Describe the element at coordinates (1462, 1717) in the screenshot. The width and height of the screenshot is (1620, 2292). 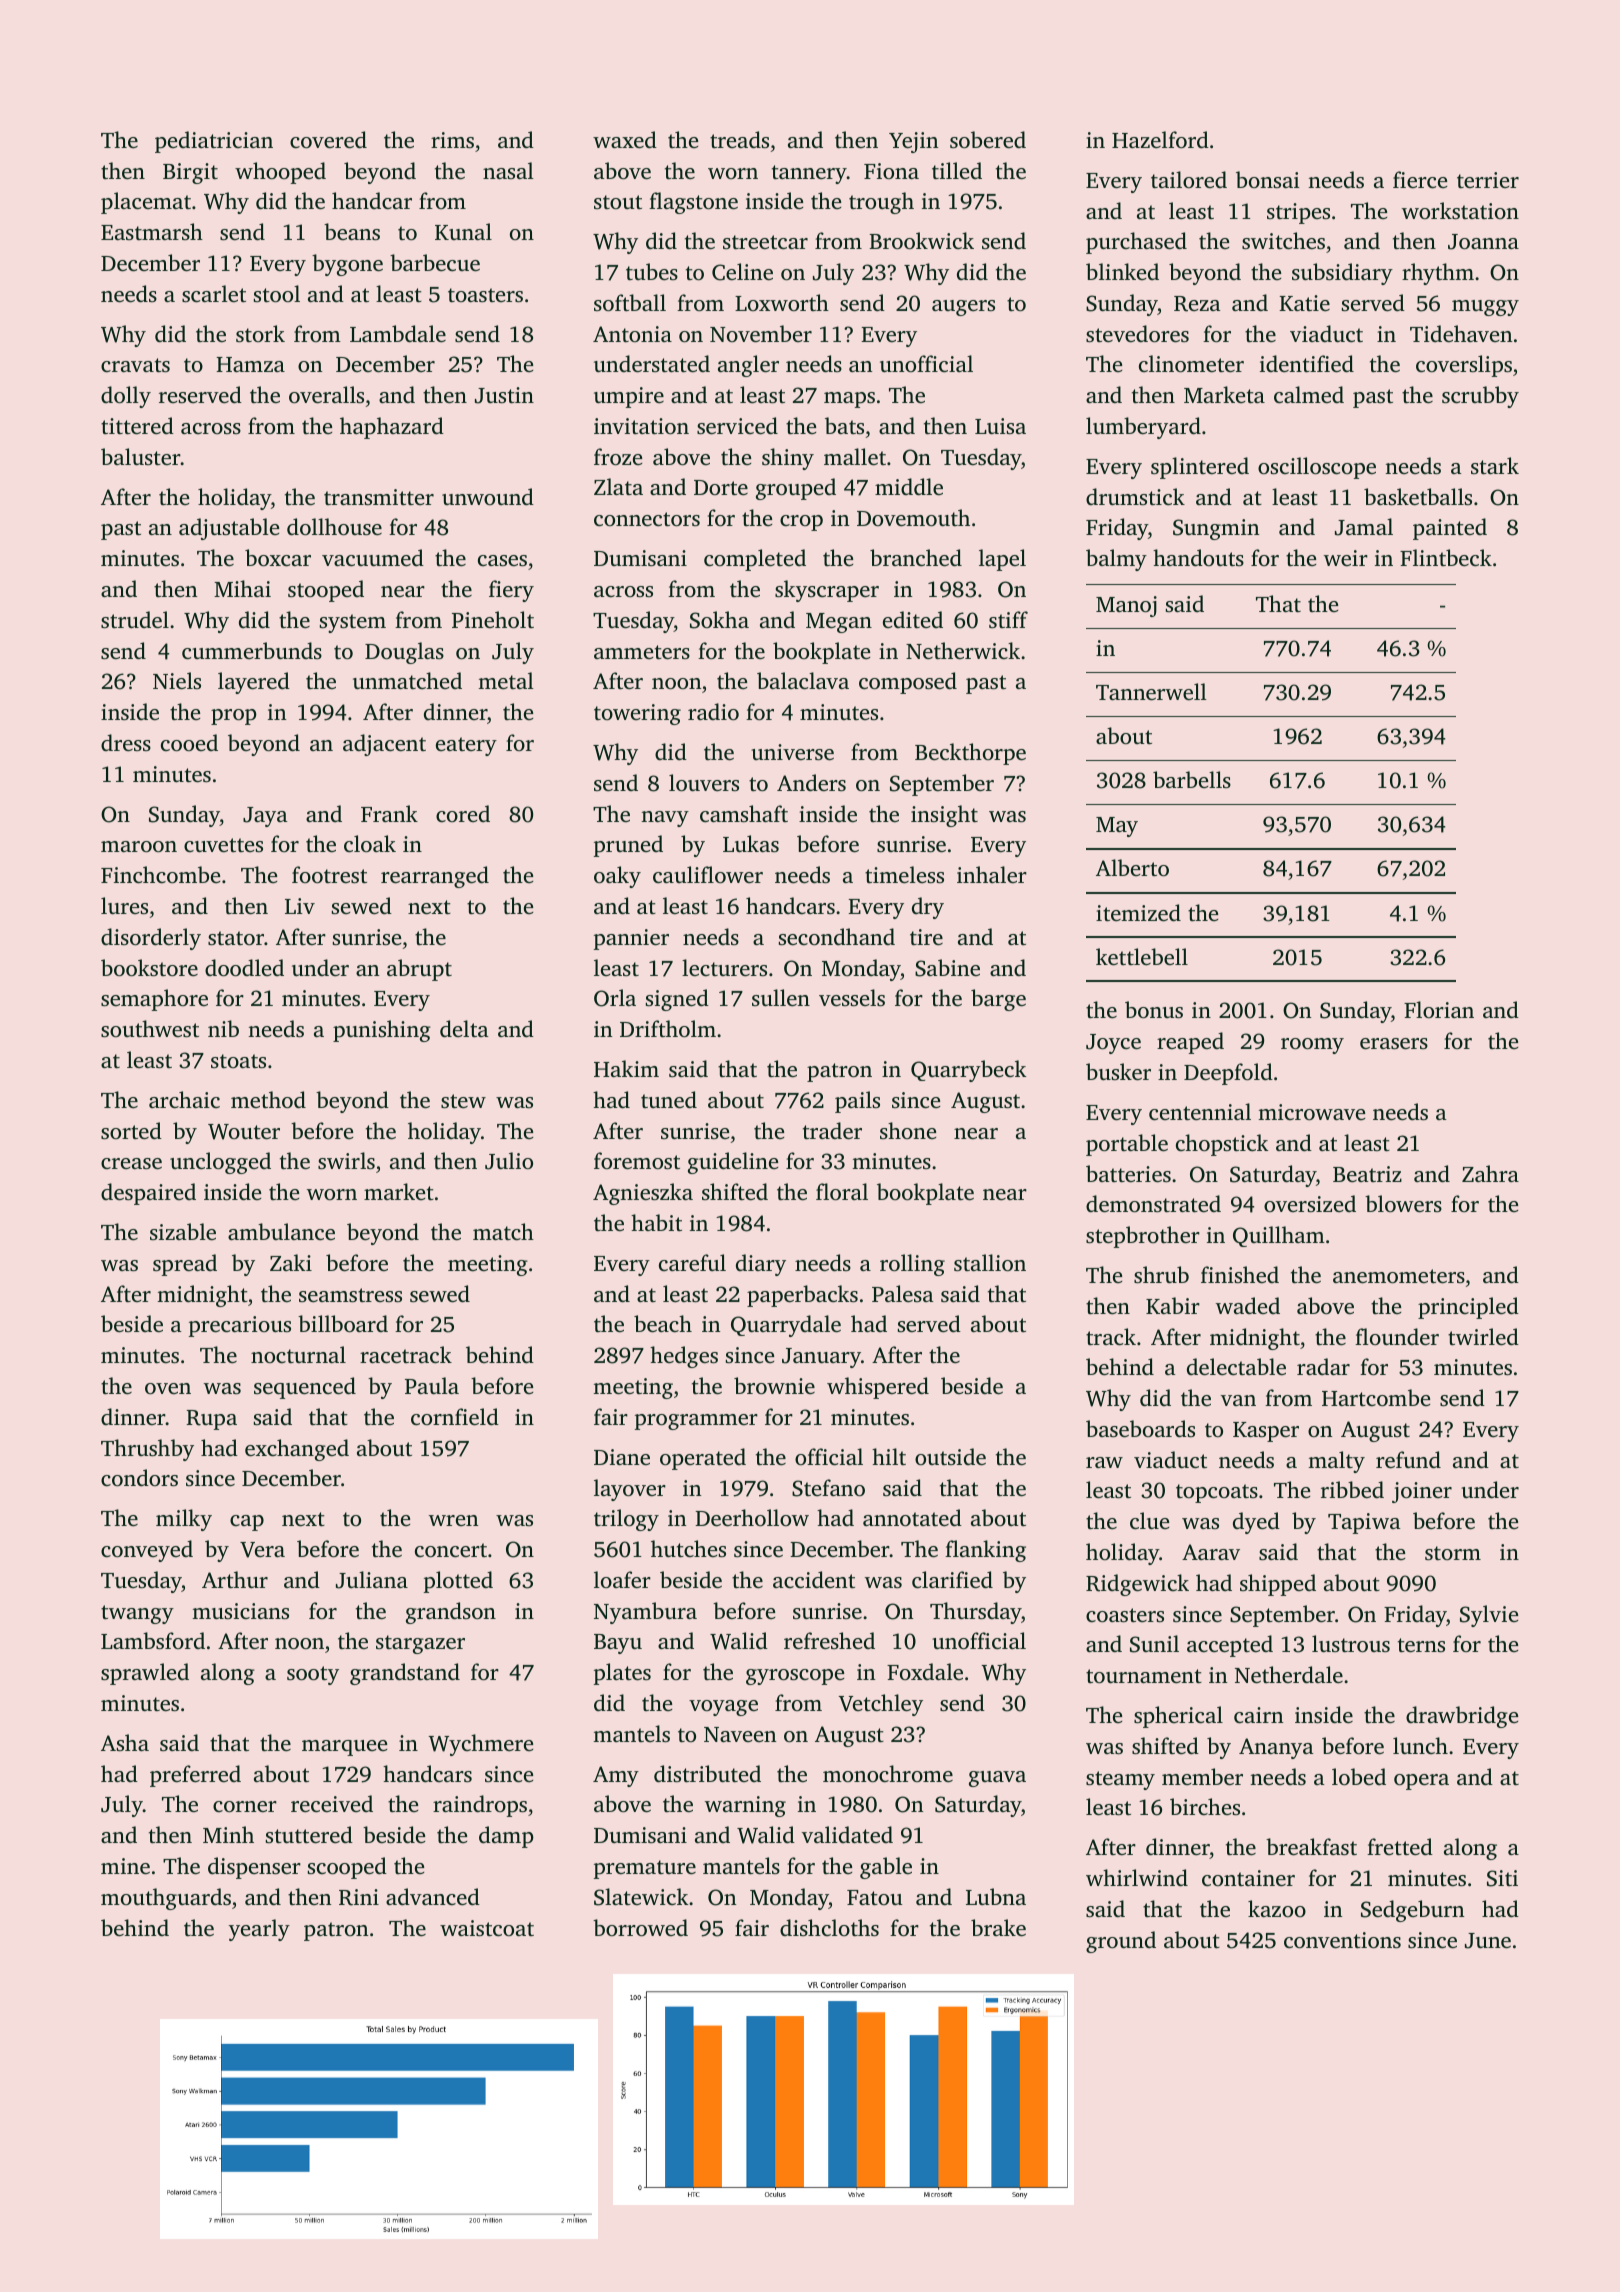
I see `drawbridge` at that location.
